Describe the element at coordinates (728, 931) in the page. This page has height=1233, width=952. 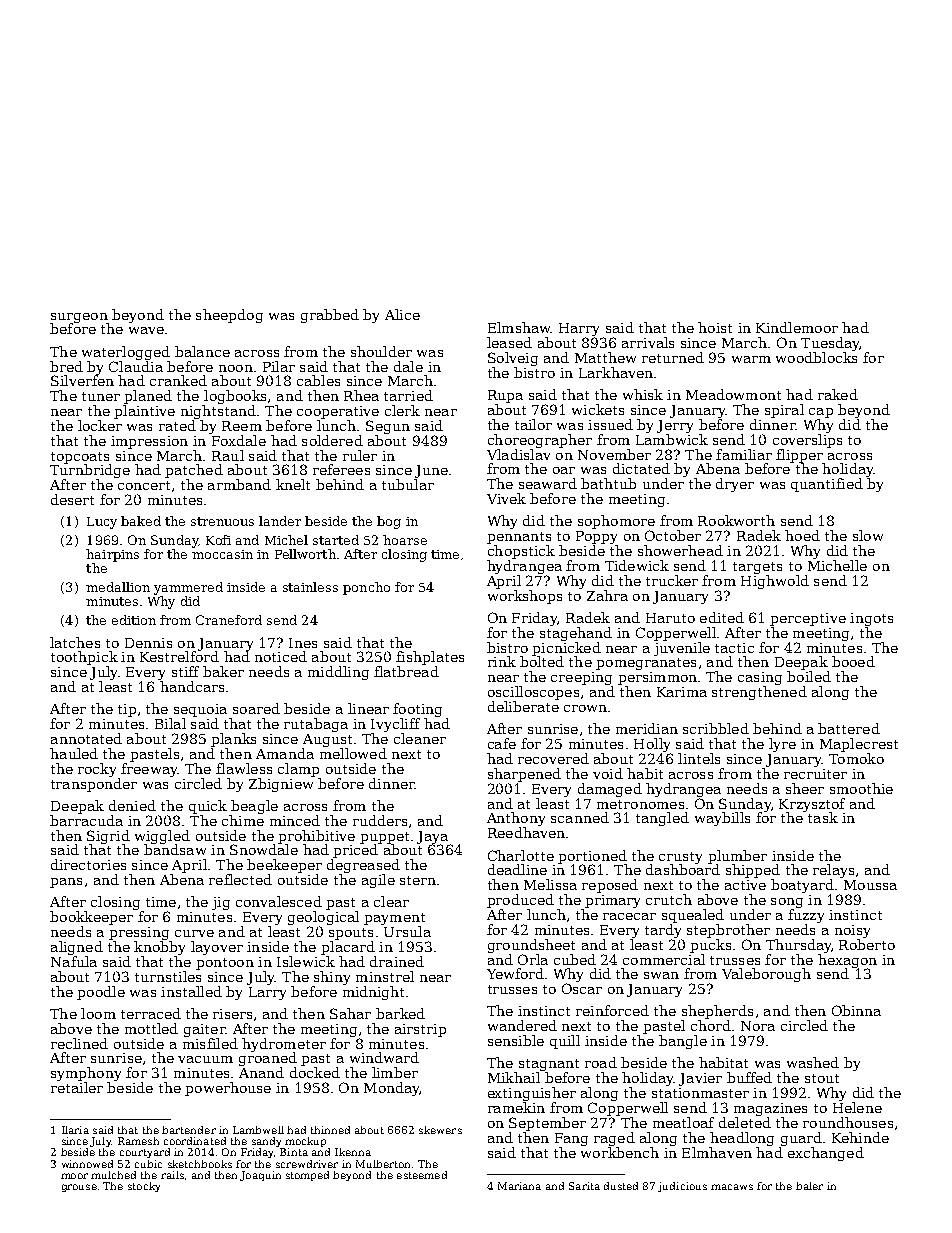
I see `stepbrother` at that location.
